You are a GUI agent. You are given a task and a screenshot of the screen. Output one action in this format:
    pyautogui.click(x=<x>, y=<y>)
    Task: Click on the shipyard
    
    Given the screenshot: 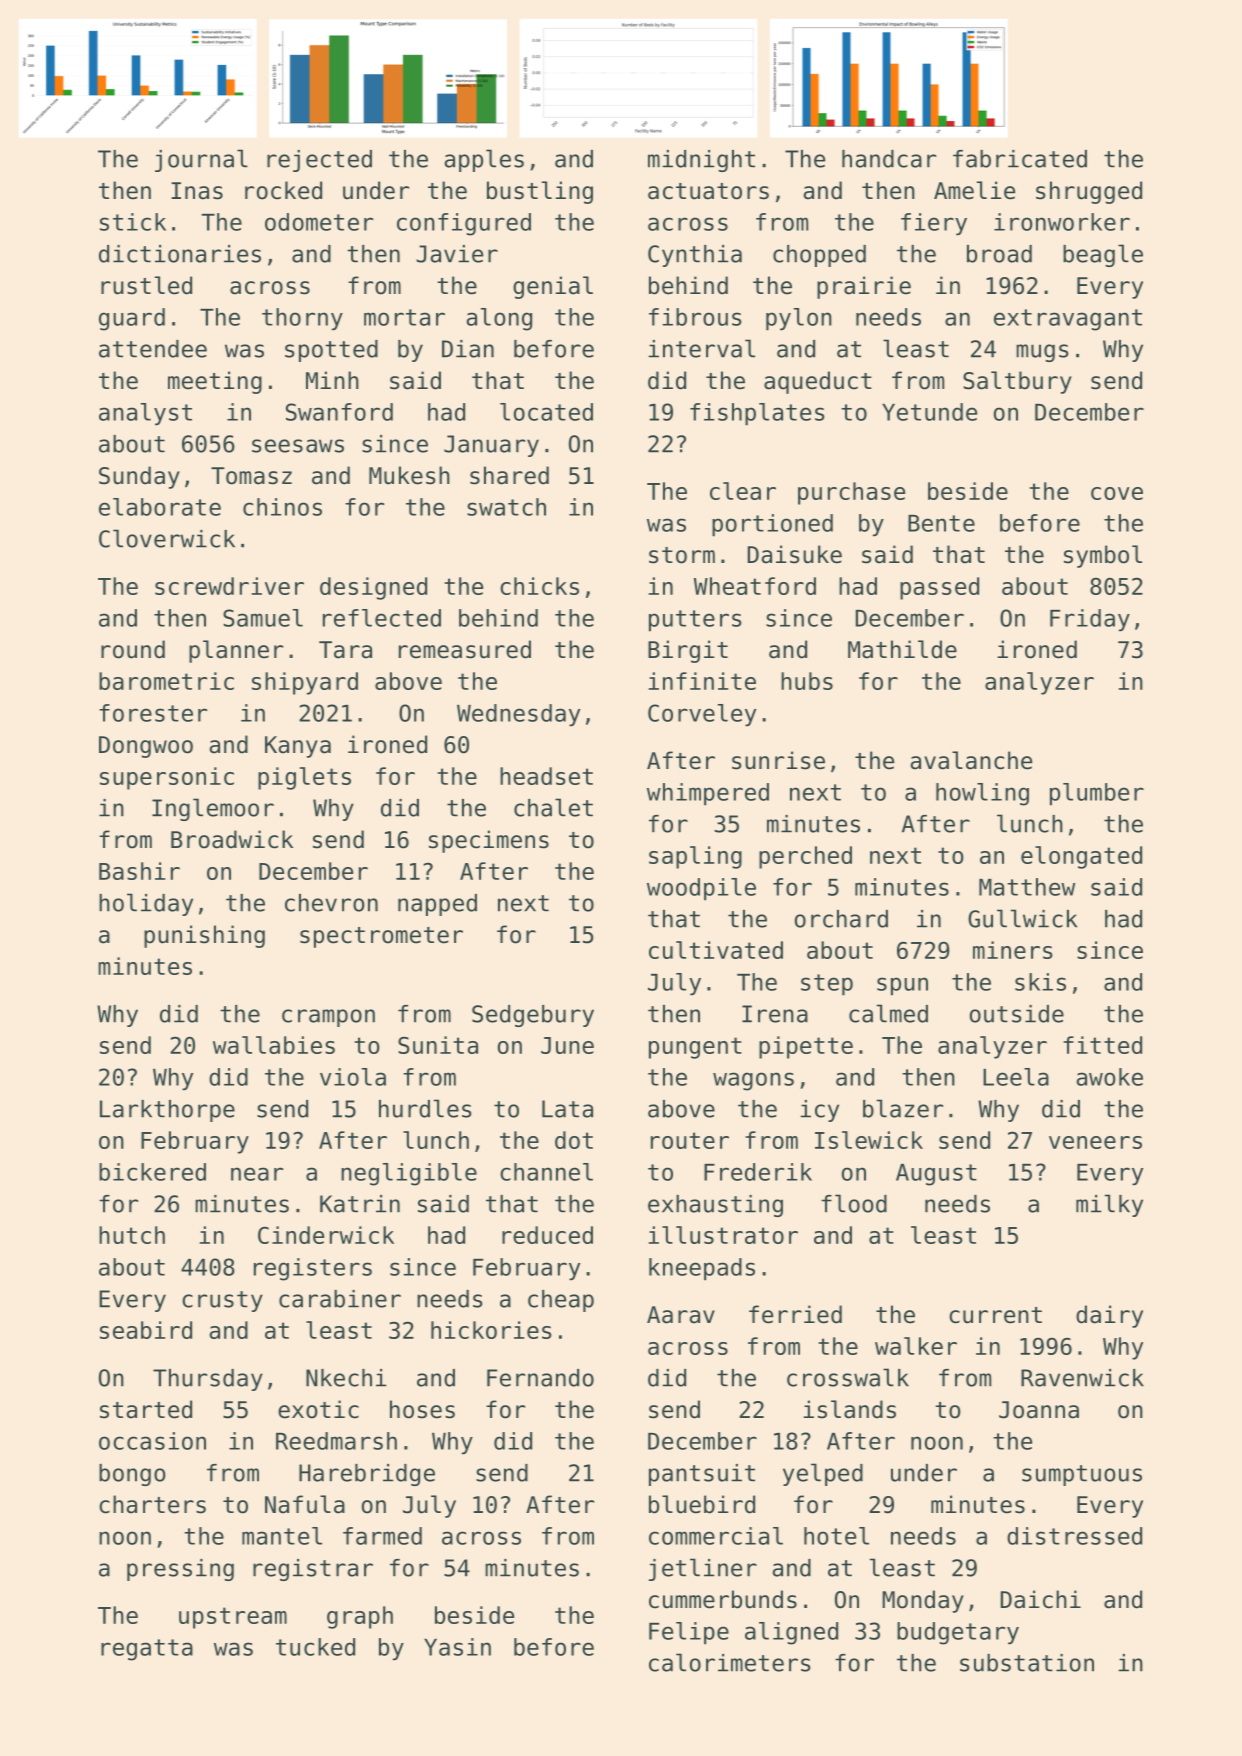 What is the action you would take?
    pyautogui.click(x=305, y=683)
